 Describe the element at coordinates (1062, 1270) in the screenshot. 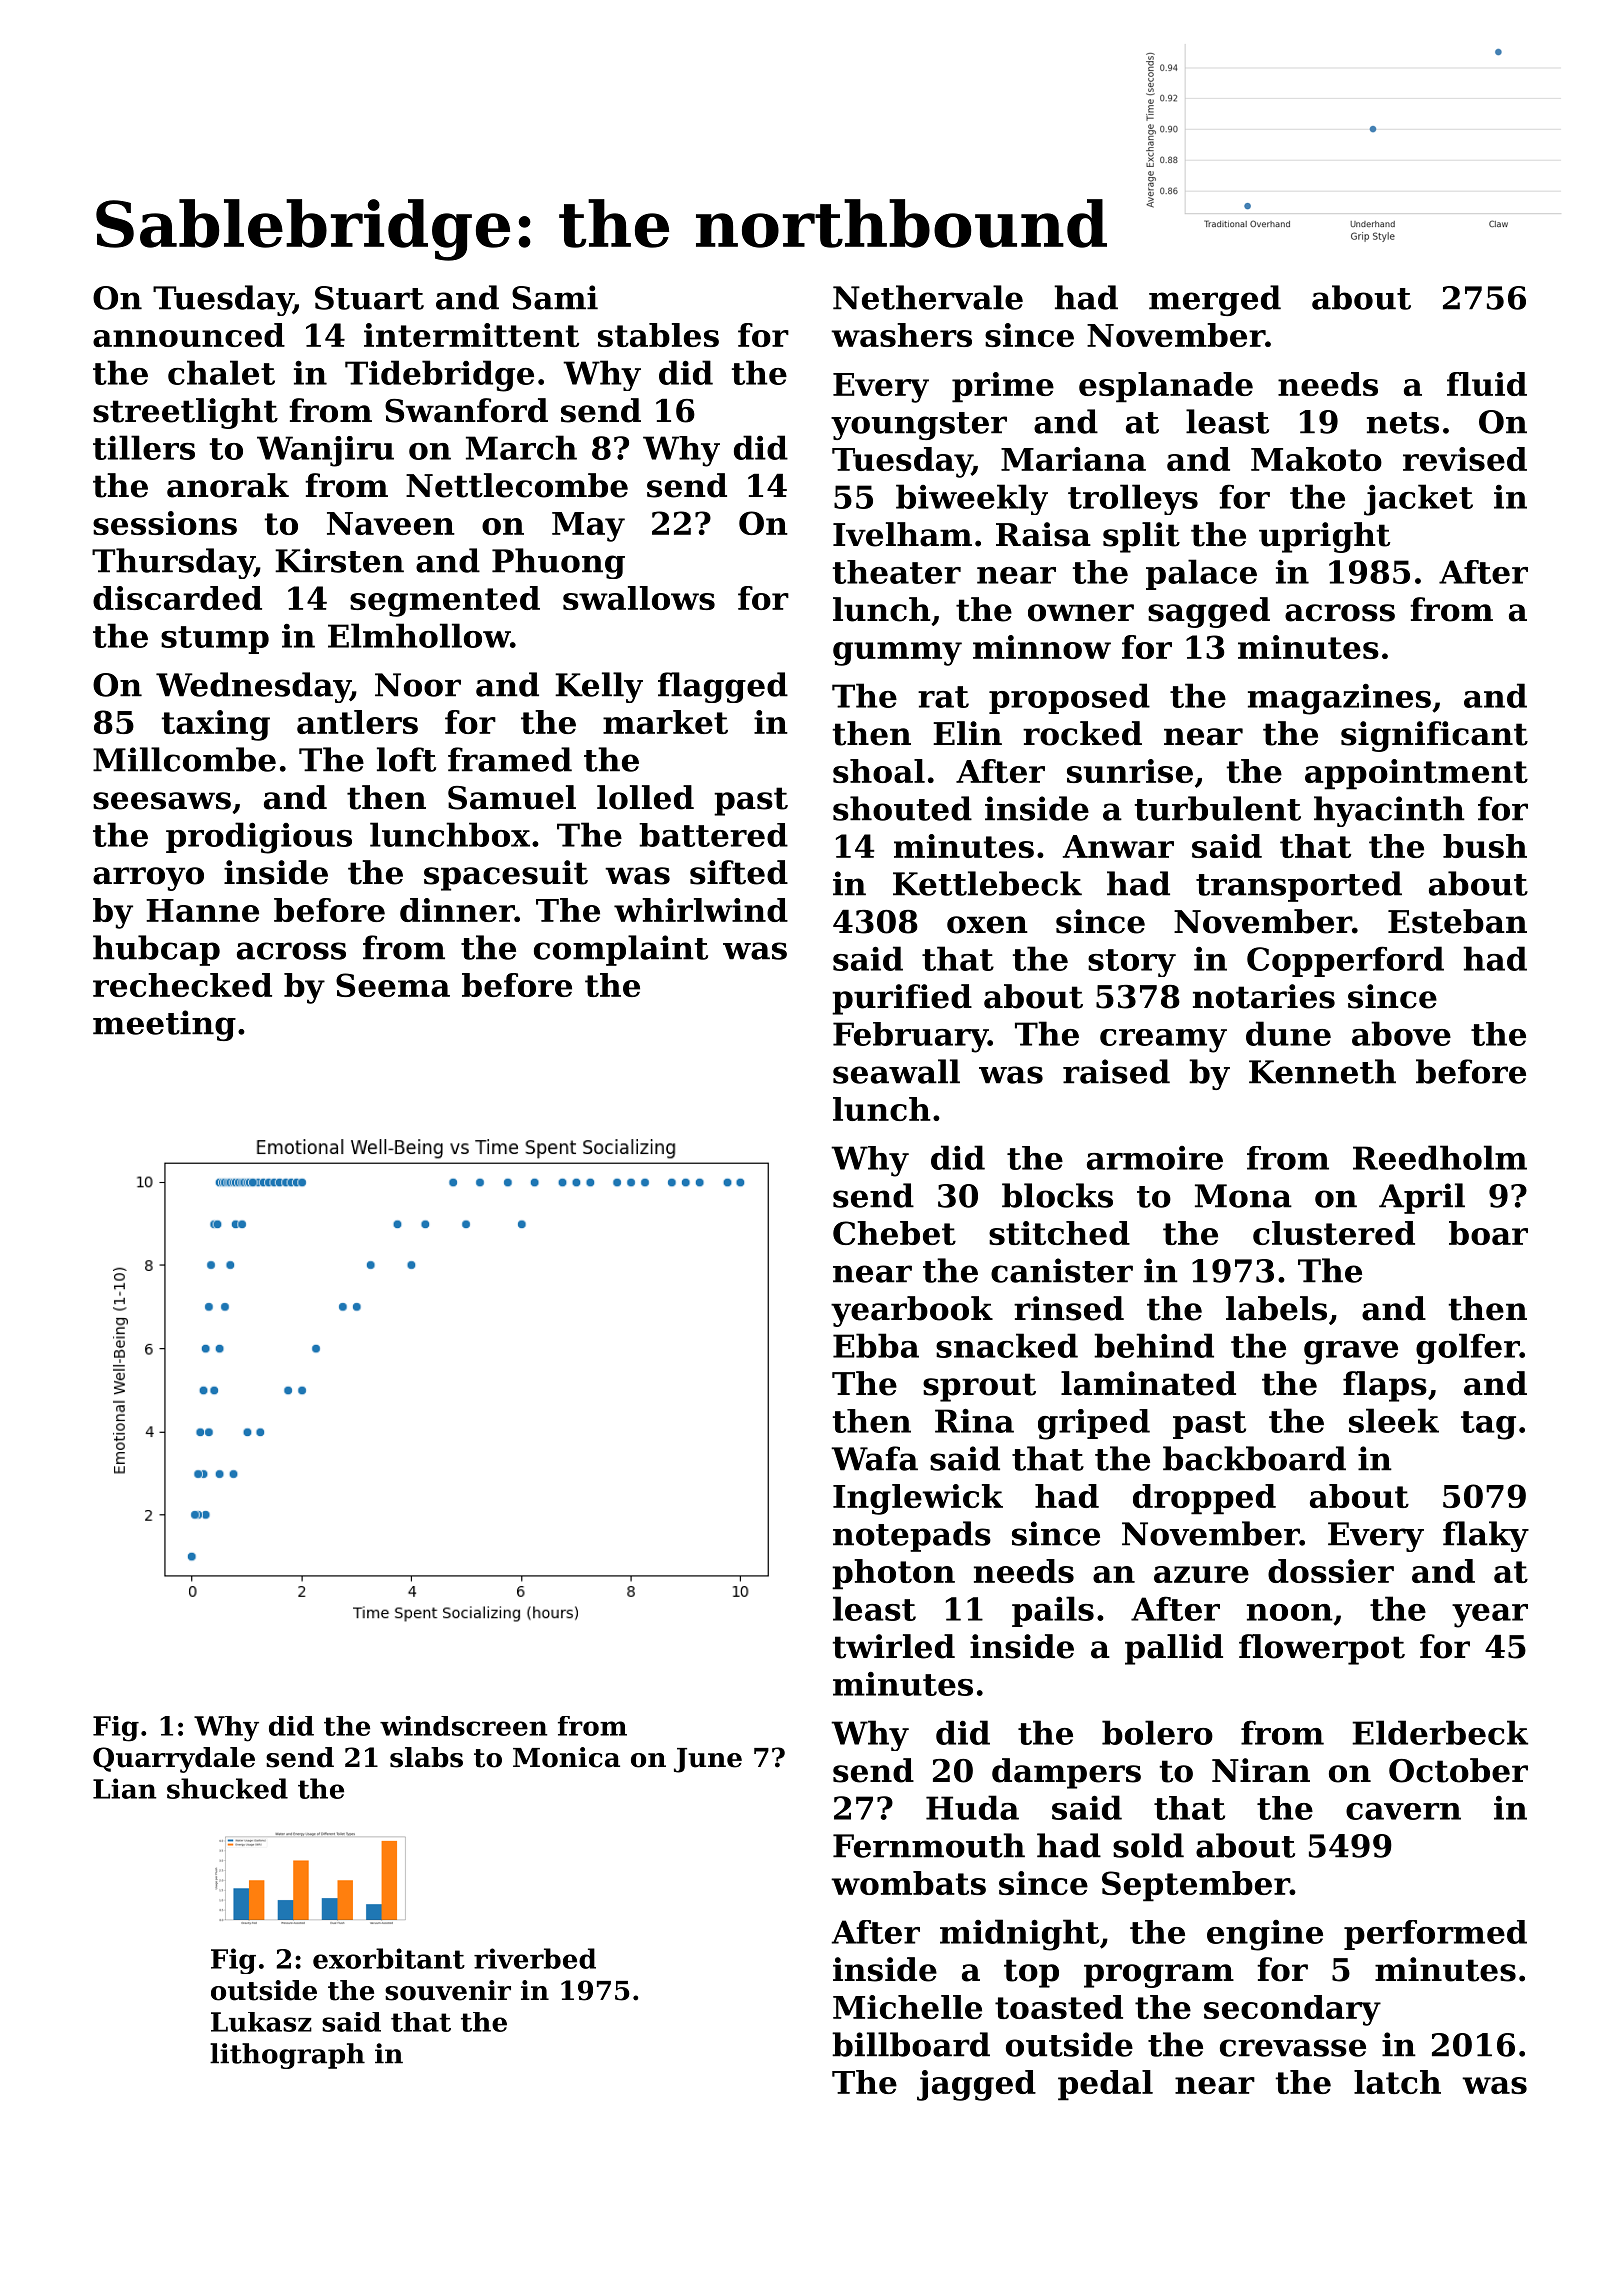

I see `canister` at that location.
